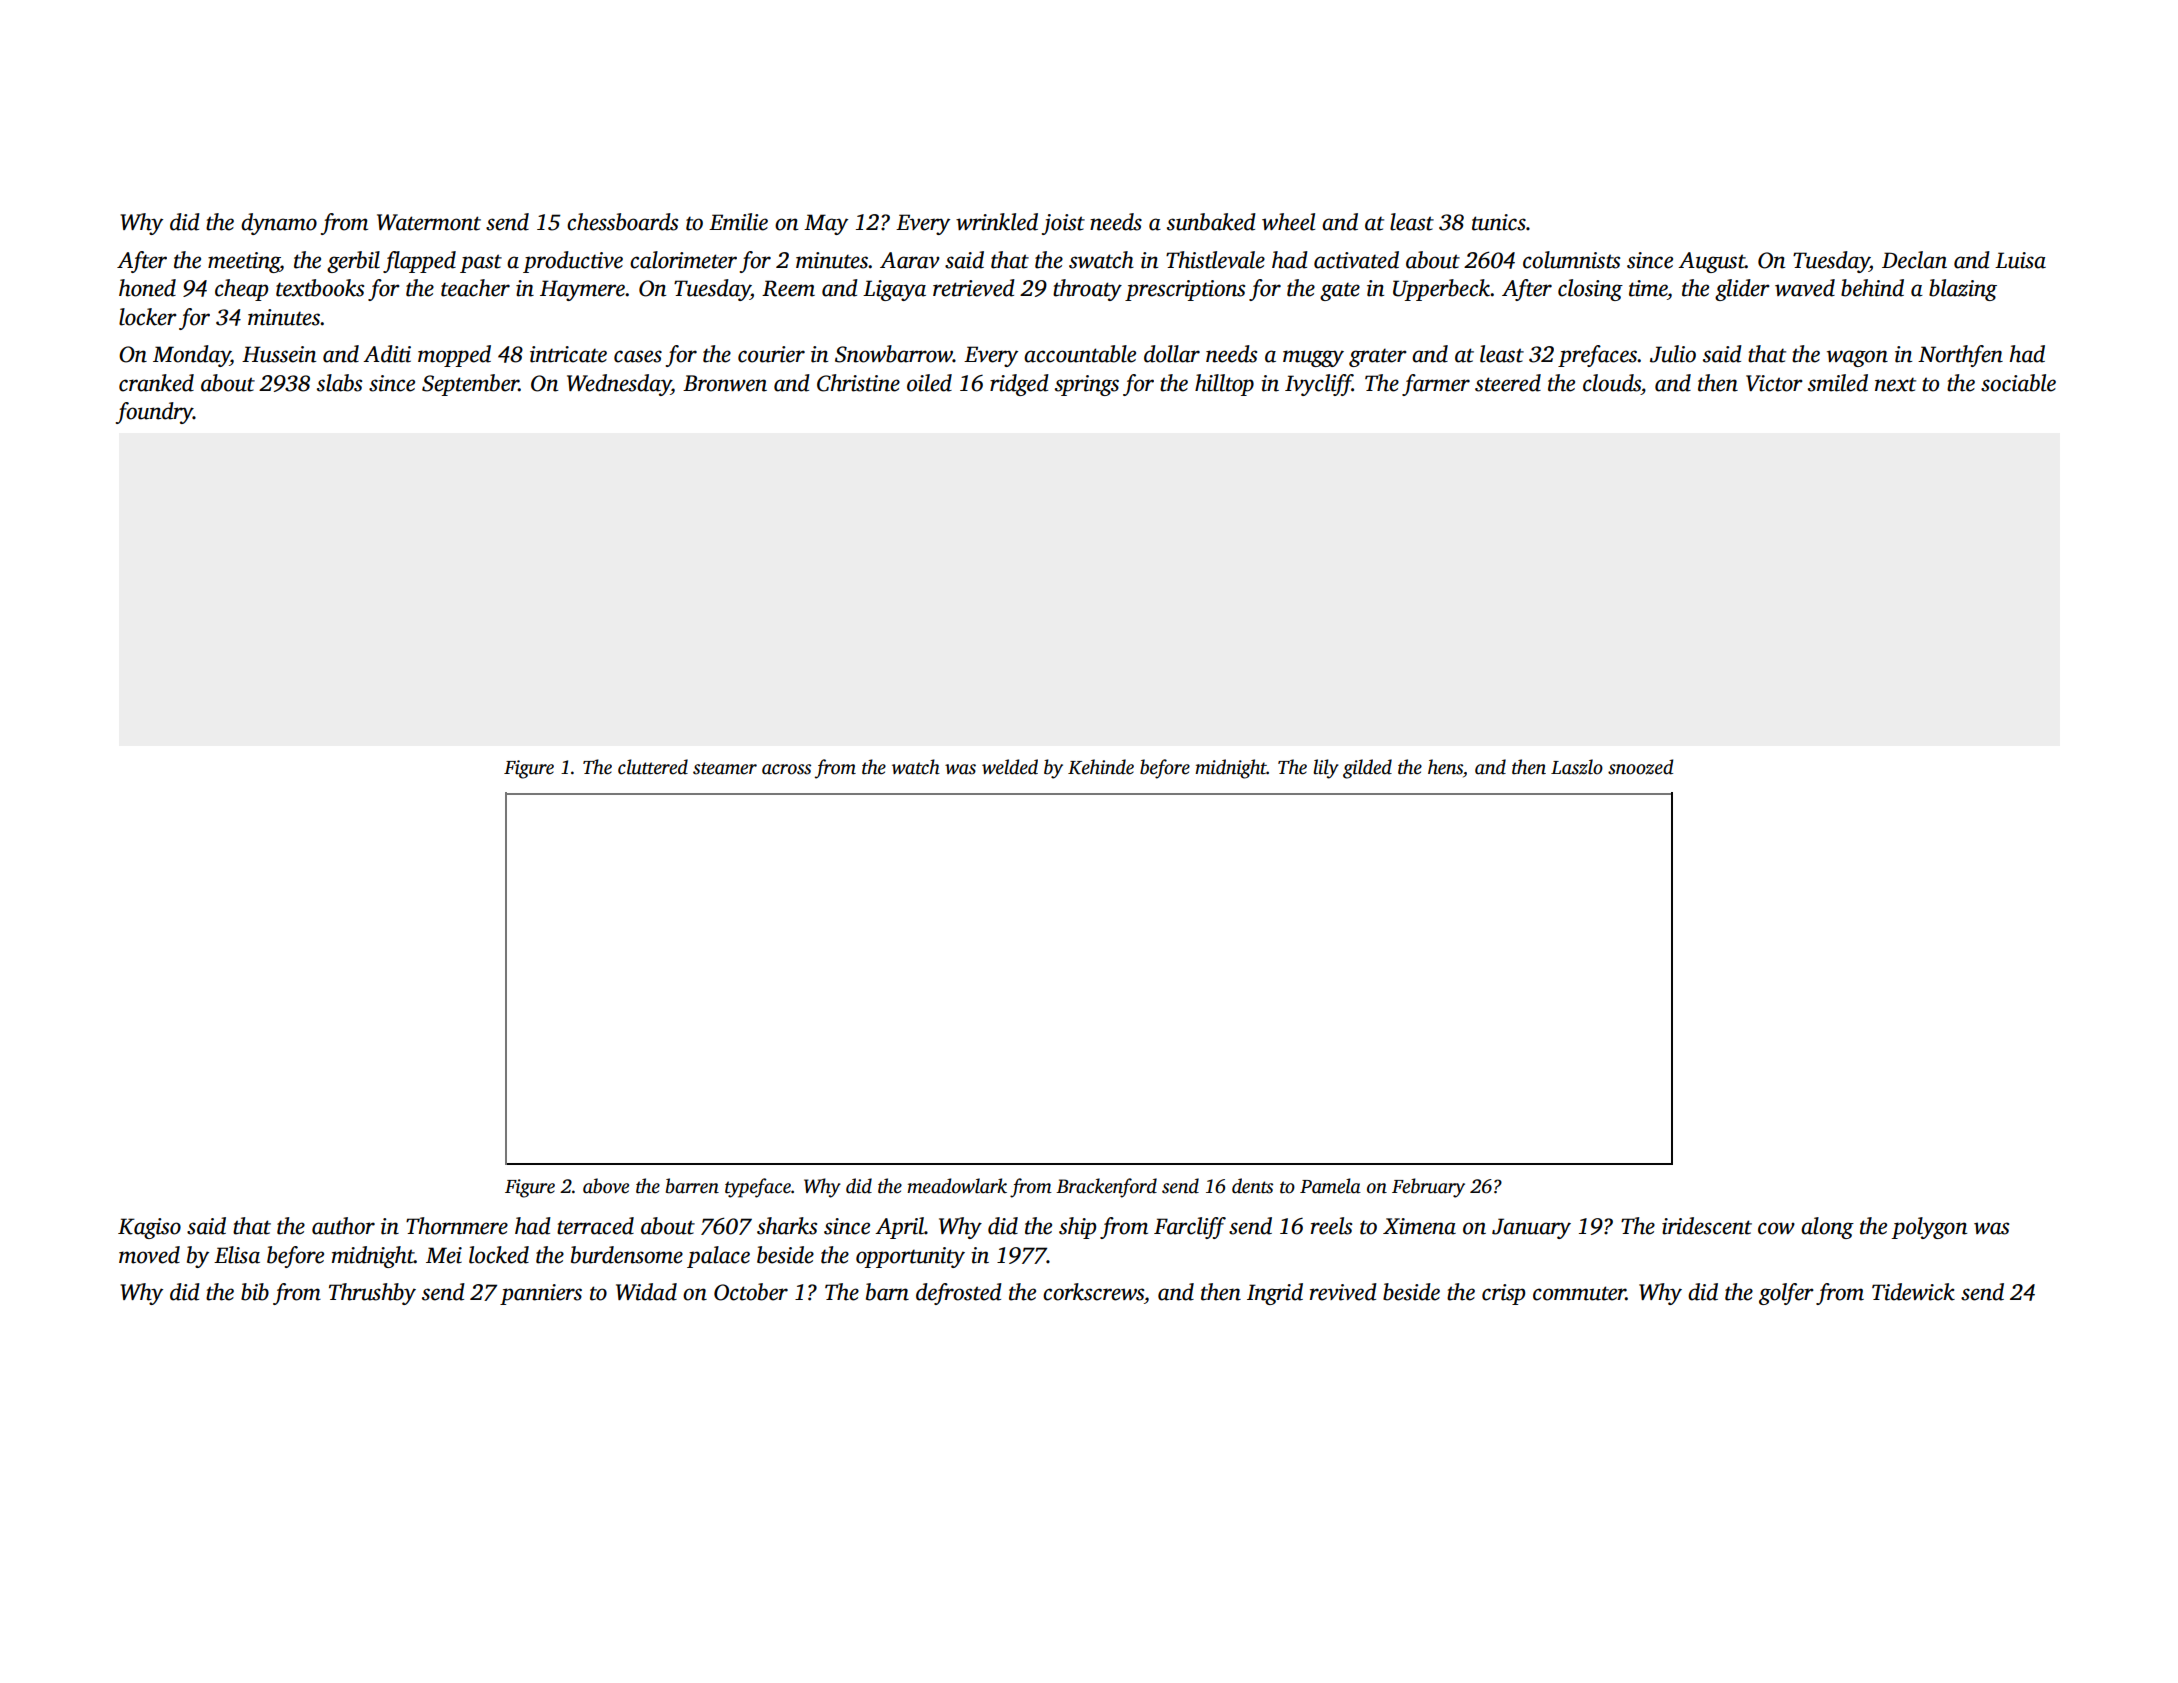 Image resolution: width=2178 pixels, height=1683 pixels. I want to click on tunics, so click(1499, 222).
